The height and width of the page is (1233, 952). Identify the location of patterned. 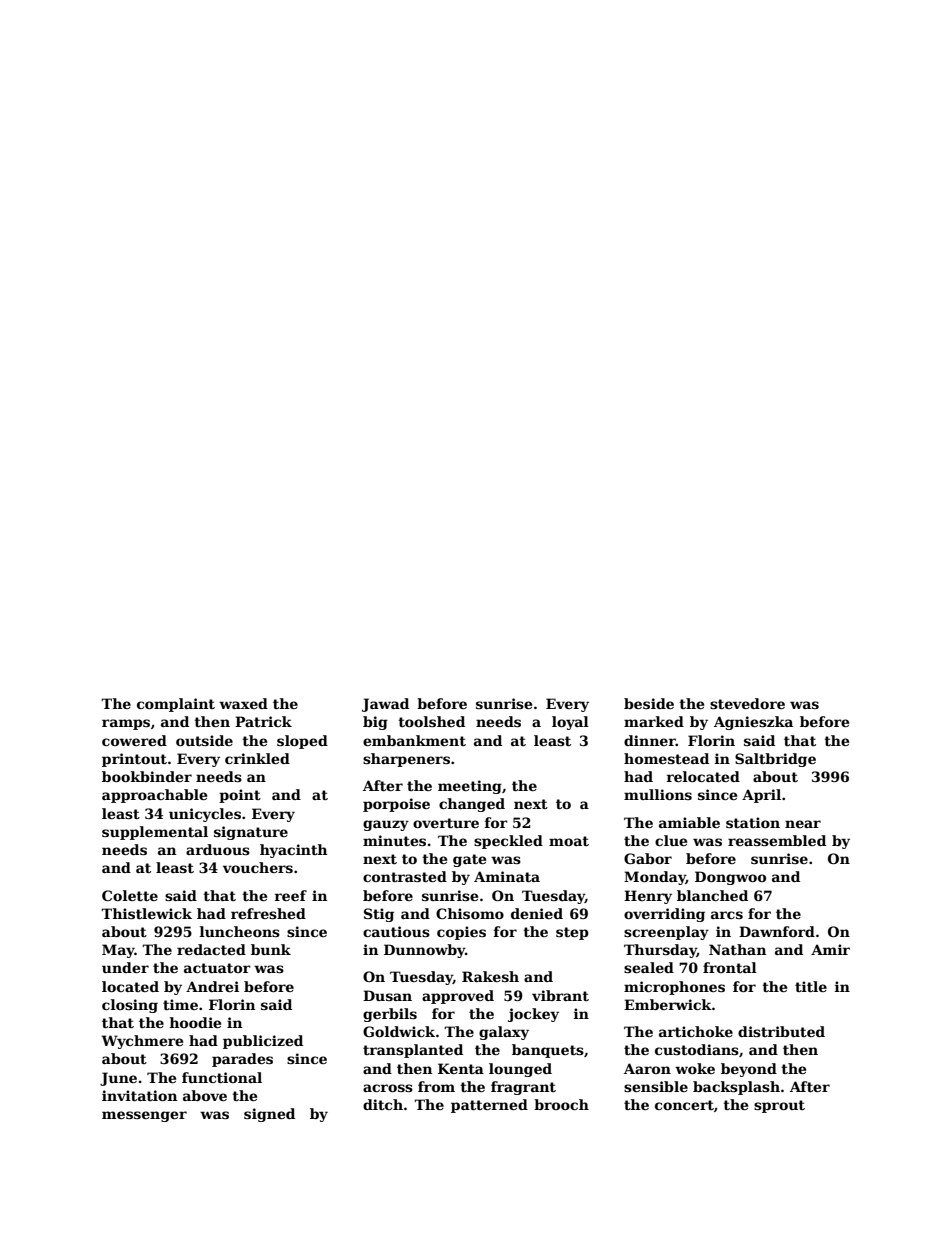
(489, 1106).
